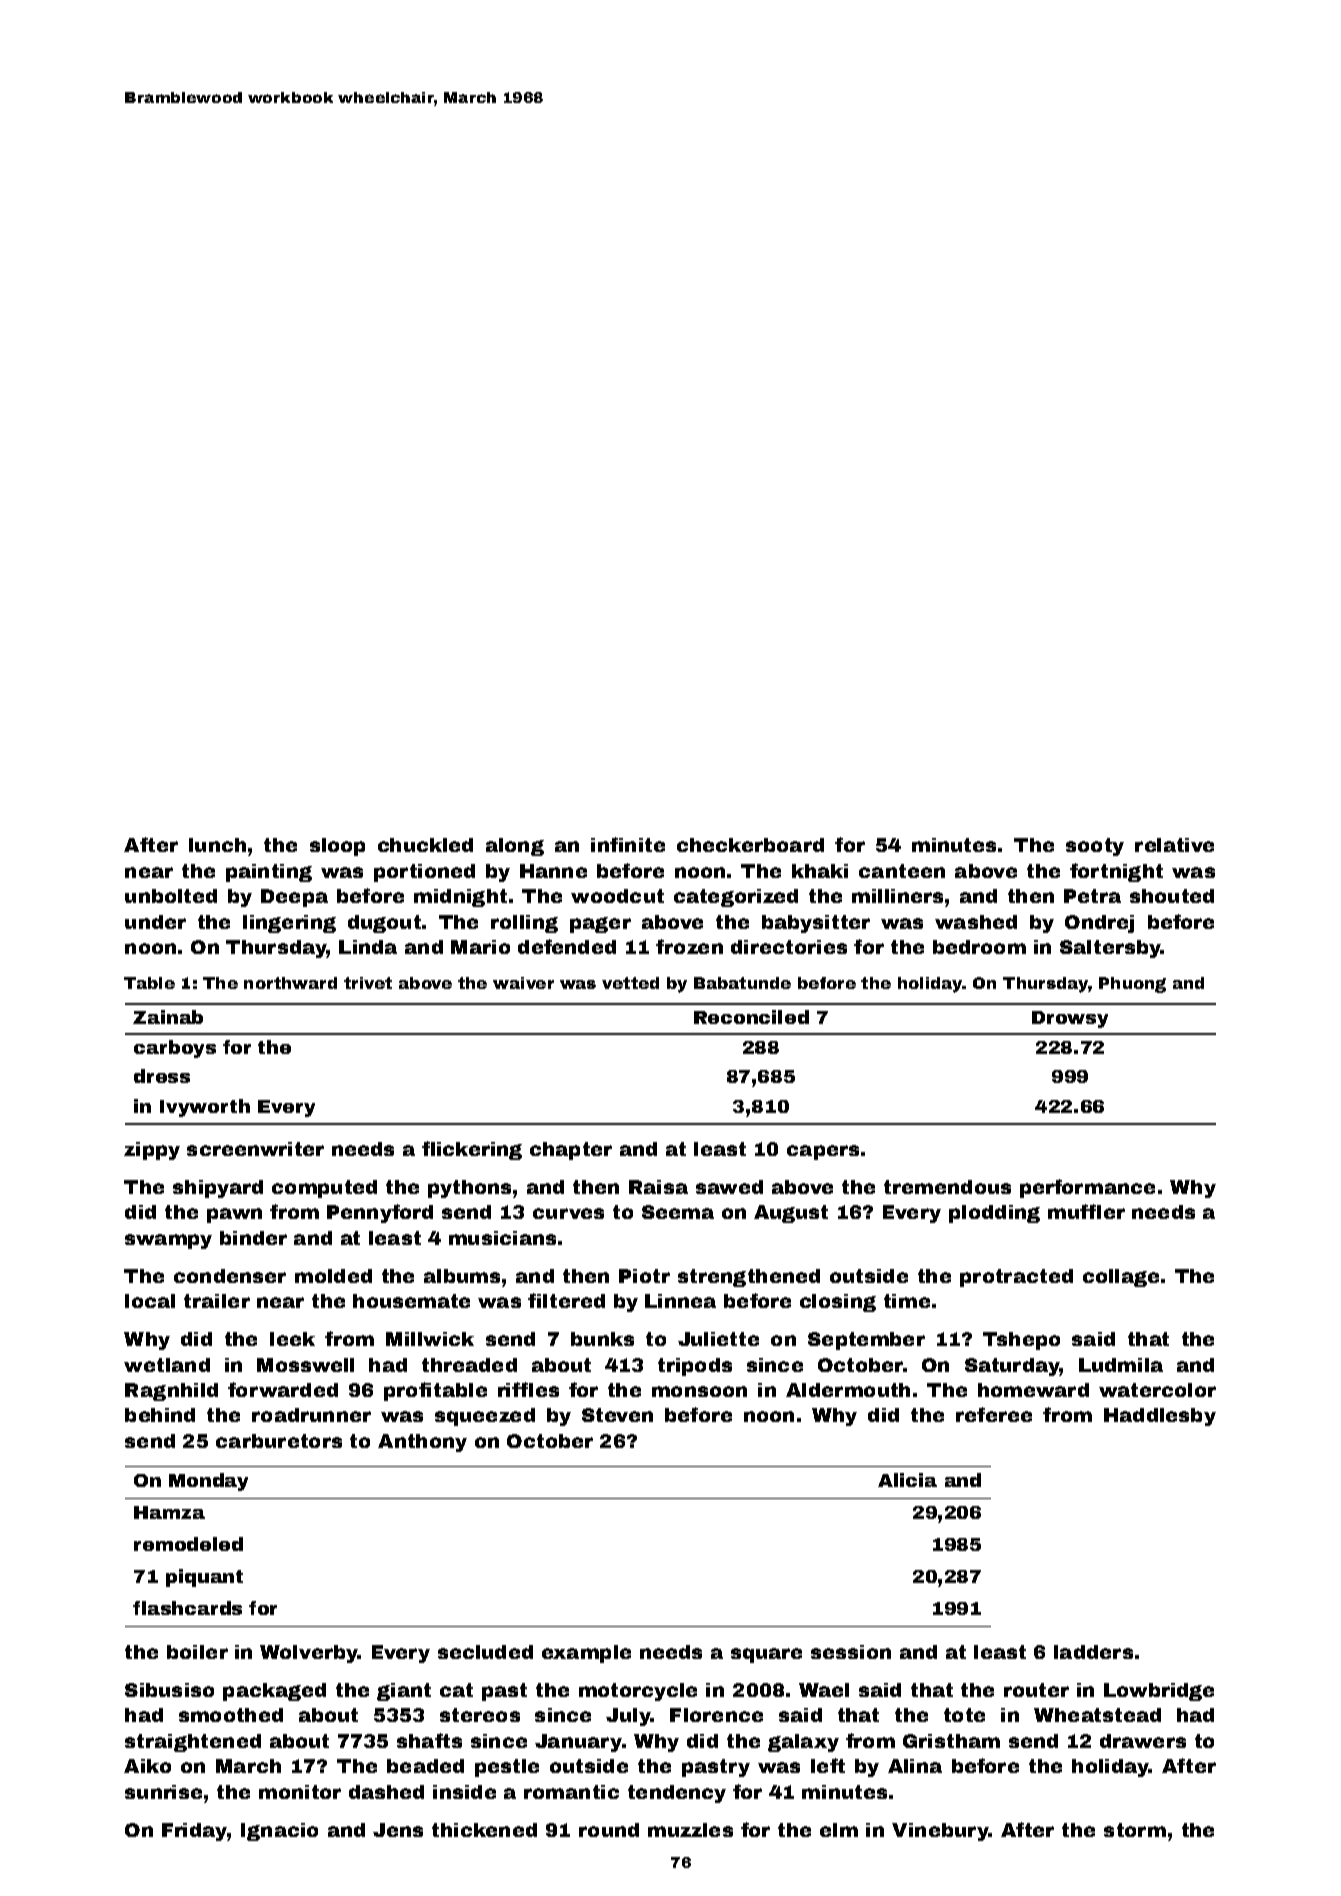 This image has height=1896, width=1341. I want to click on lunch, so click(217, 845).
